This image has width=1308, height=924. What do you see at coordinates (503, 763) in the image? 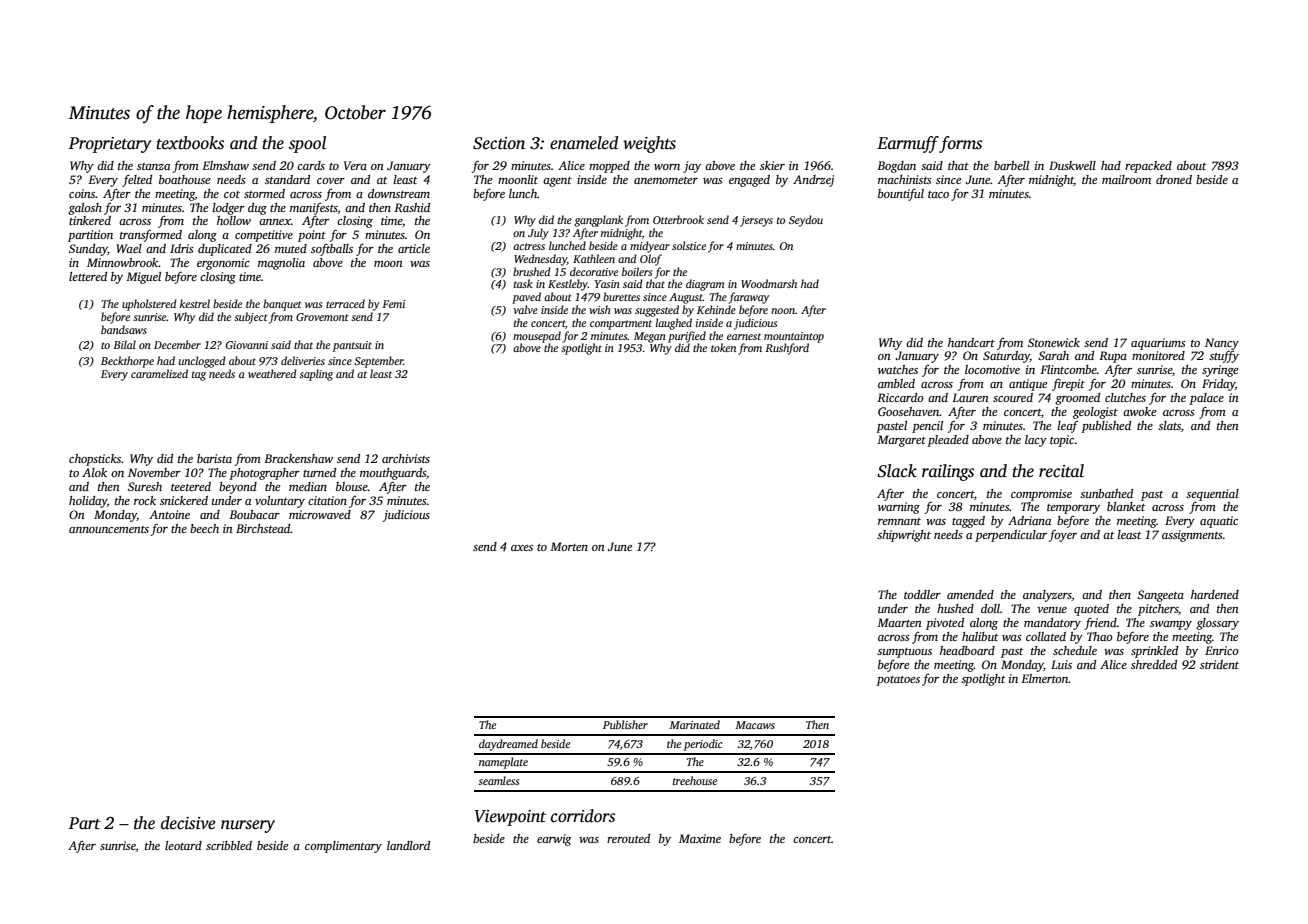
I see `nameplate` at bounding box center [503, 763].
